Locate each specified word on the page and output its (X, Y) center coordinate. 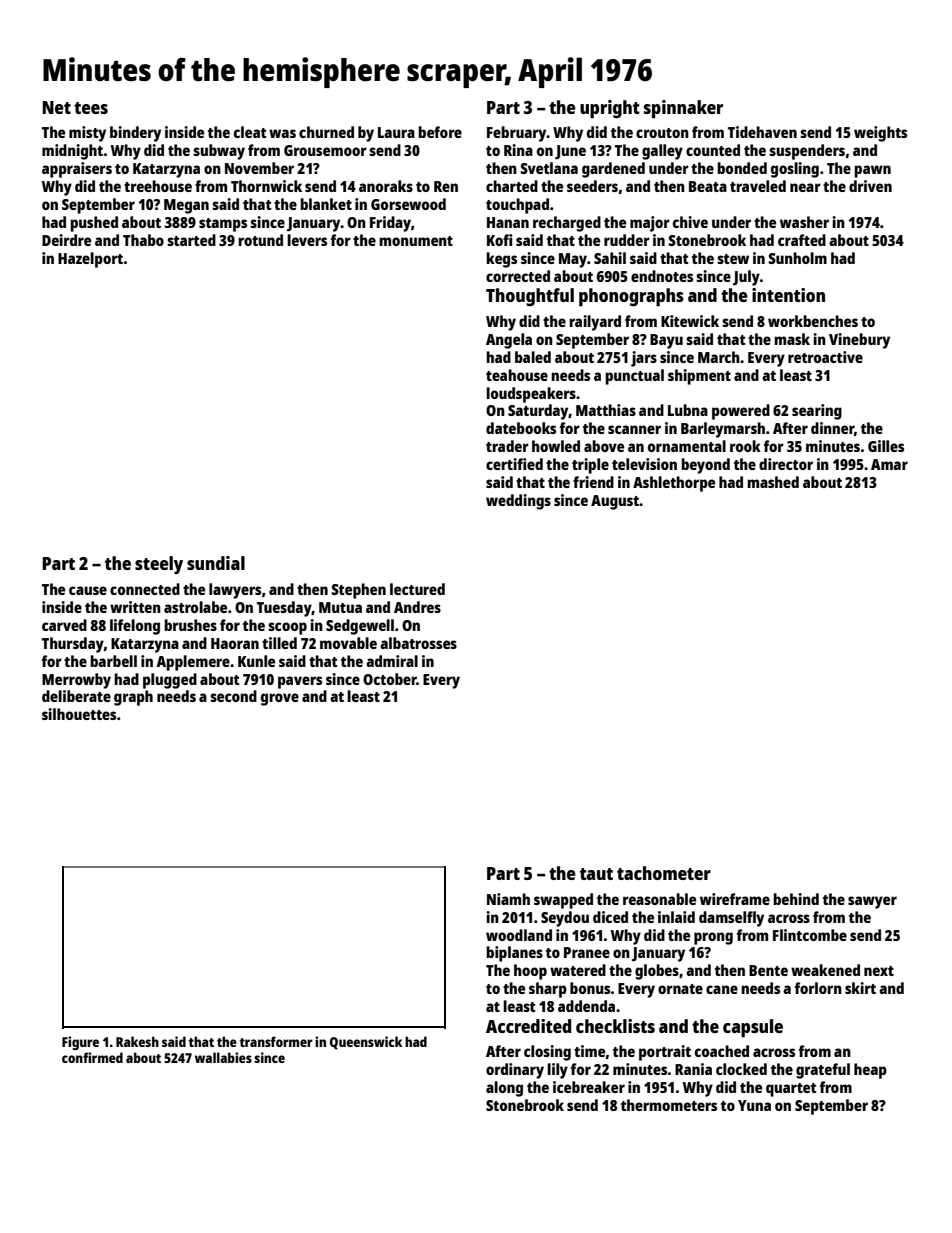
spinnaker (683, 109)
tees (91, 108)
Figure (80, 1043)
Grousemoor (325, 150)
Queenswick (366, 1043)
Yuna (754, 1105)
